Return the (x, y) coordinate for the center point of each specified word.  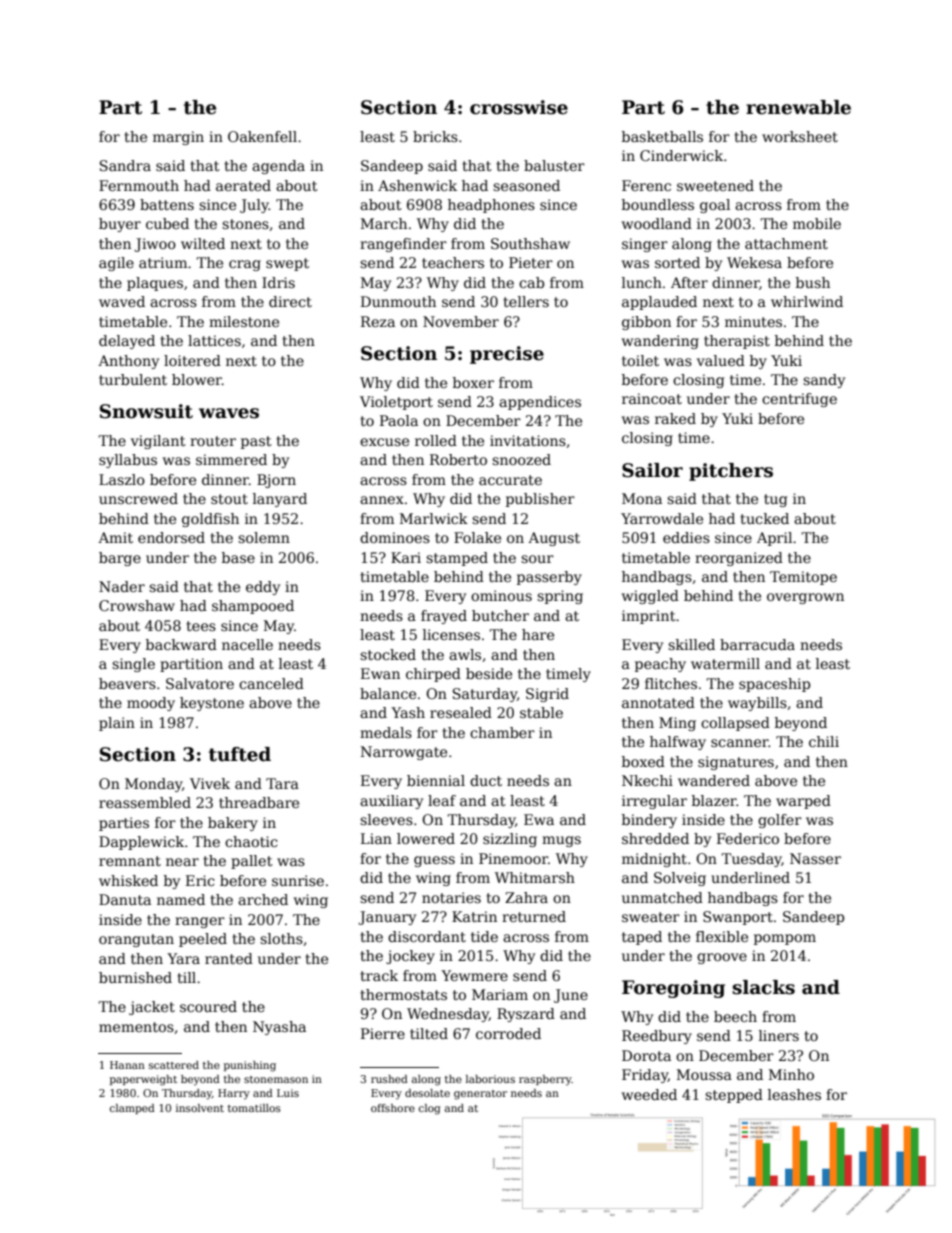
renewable (798, 107)
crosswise (519, 107)
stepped (734, 1096)
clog (430, 1109)
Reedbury (657, 1037)
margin (178, 138)
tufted (240, 754)
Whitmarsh (535, 877)
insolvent (200, 1108)
